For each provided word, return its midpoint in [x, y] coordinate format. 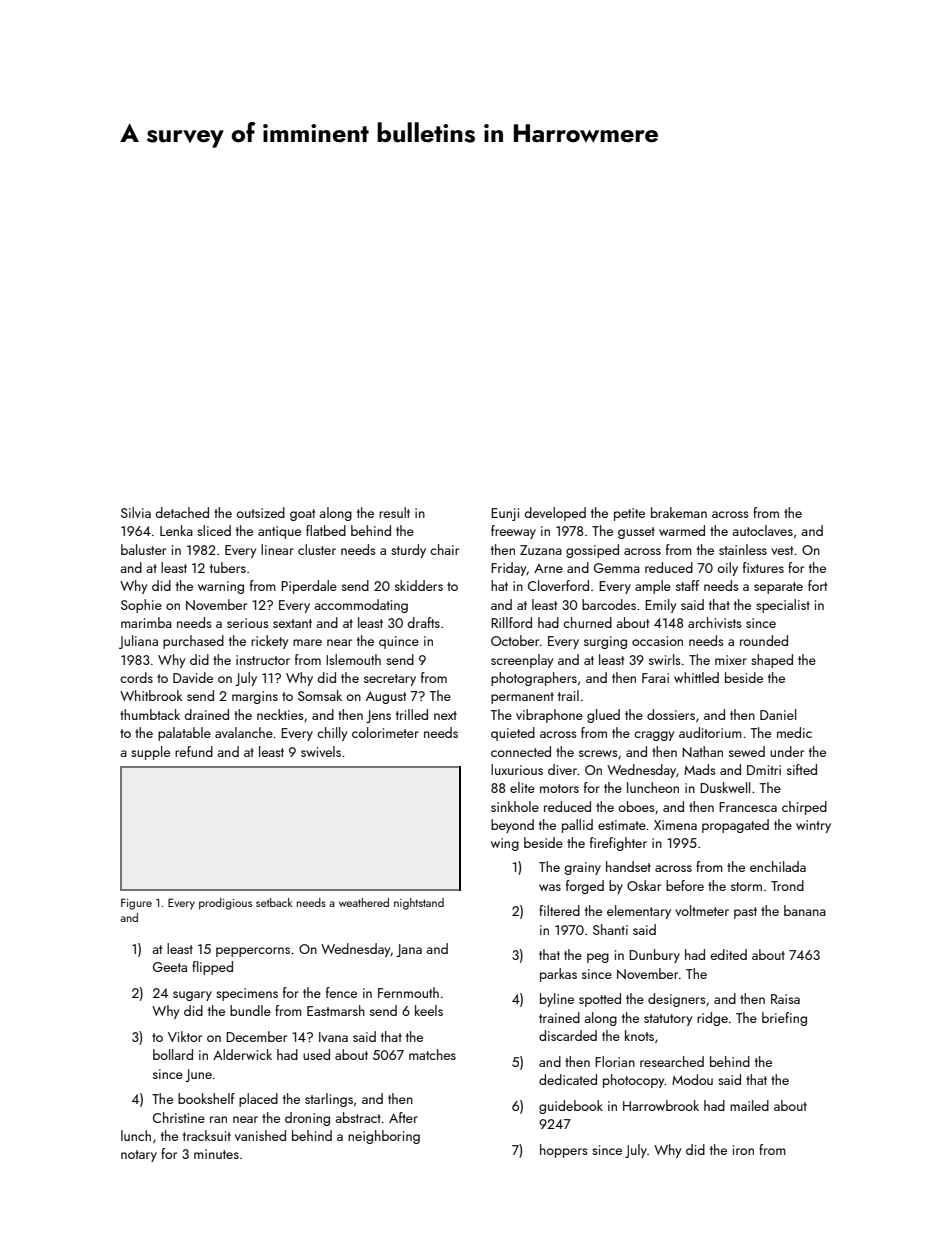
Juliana [138, 642]
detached [182, 512]
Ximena [675, 825]
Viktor [185, 1036]
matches [432, 1054]
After [403, 1117]
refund [194, 751]
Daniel [778, 714]
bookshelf [206, 1098]
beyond [512, 826]
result [394, 512]
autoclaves [763, 530]
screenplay [522, 661]
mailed [749, 1105]
